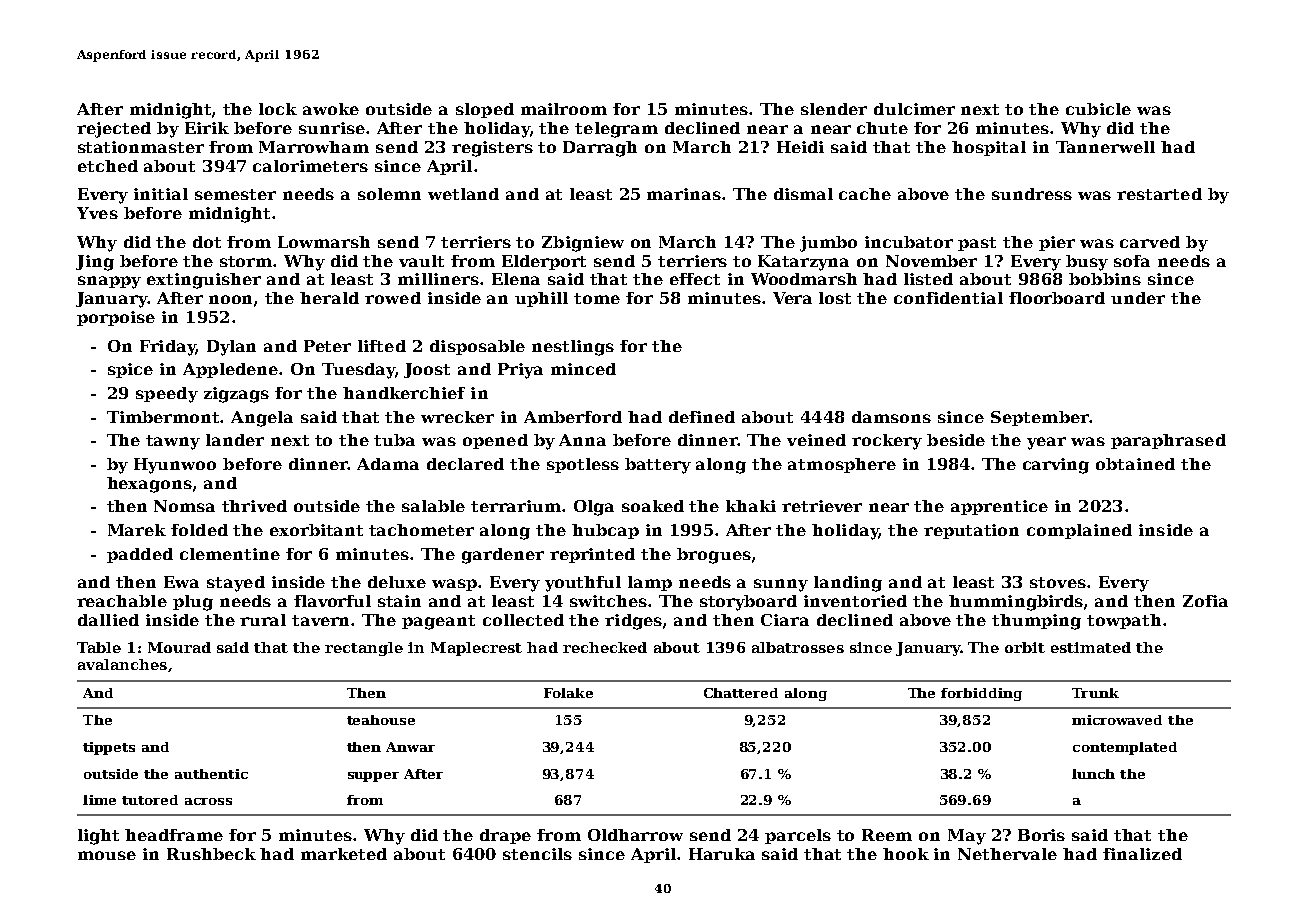 This screenshot has width=1308, height=924. What do you see at coordinates (97, 213) in the screenshot?
I see `Yves` at bounding box center [97, 213].
